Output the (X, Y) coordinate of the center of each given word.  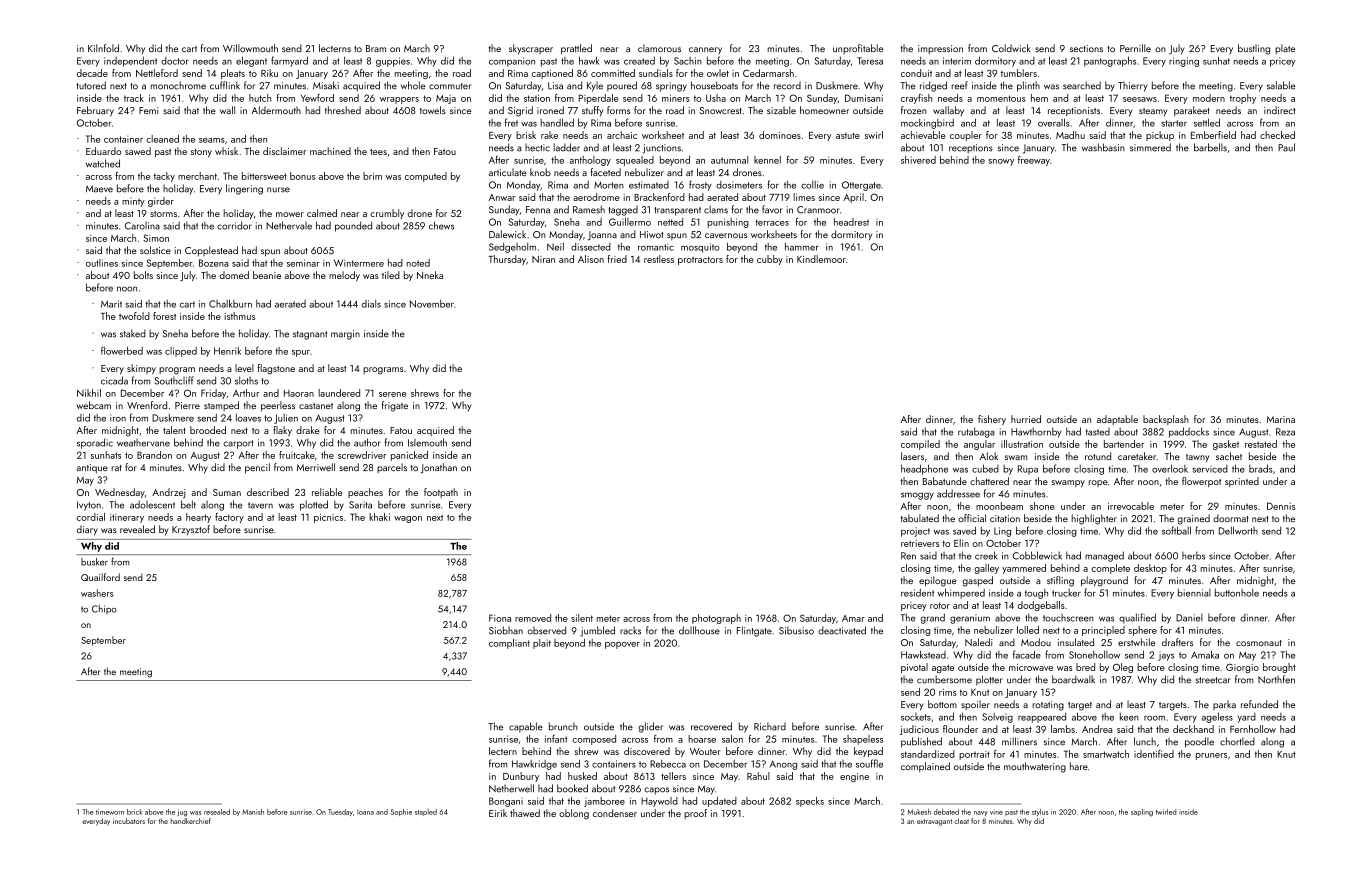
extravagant (934, 822)
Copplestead (211, 251)
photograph (716, 619)
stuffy (592, 111)
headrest (851, 222)
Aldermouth (276, 110)
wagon (408, 519)
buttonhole (1237, 593)
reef (960, 85)
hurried (1026, 419)
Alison (591, 259)
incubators (129, 821)
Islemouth (427, 442)
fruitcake (297, 455)
